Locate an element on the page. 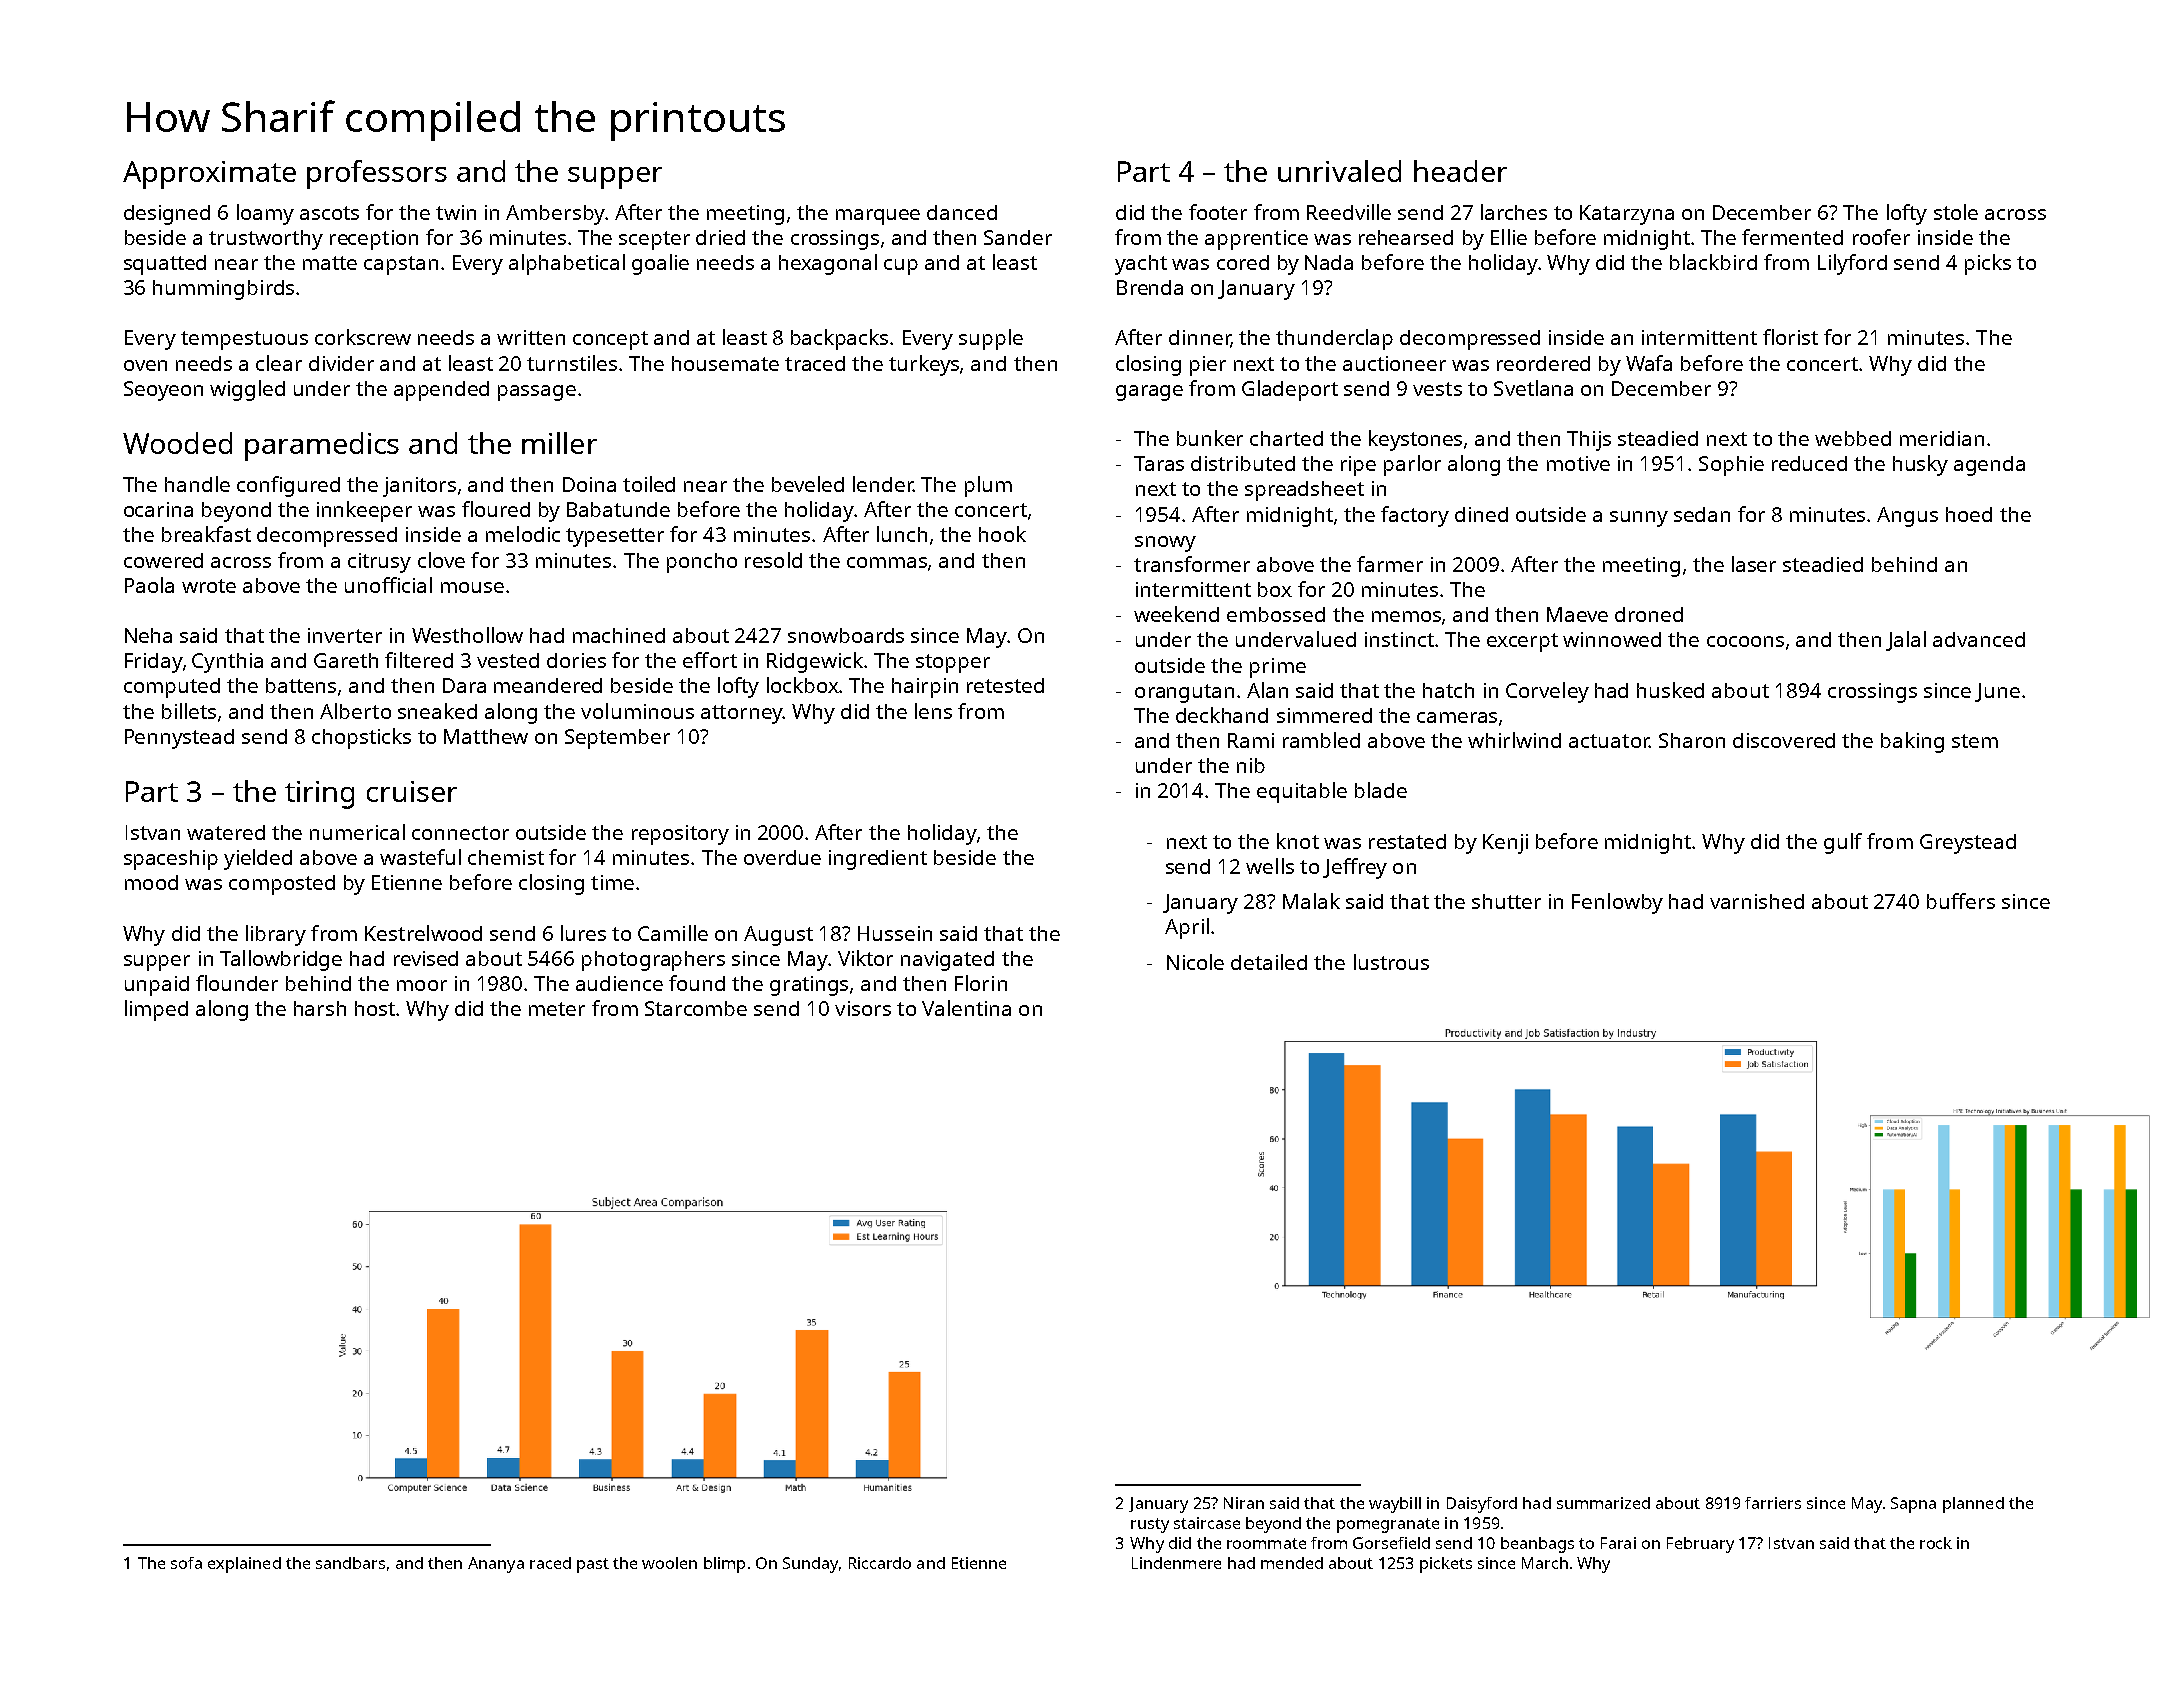  Approximate is located at coordinates (209, 175).
